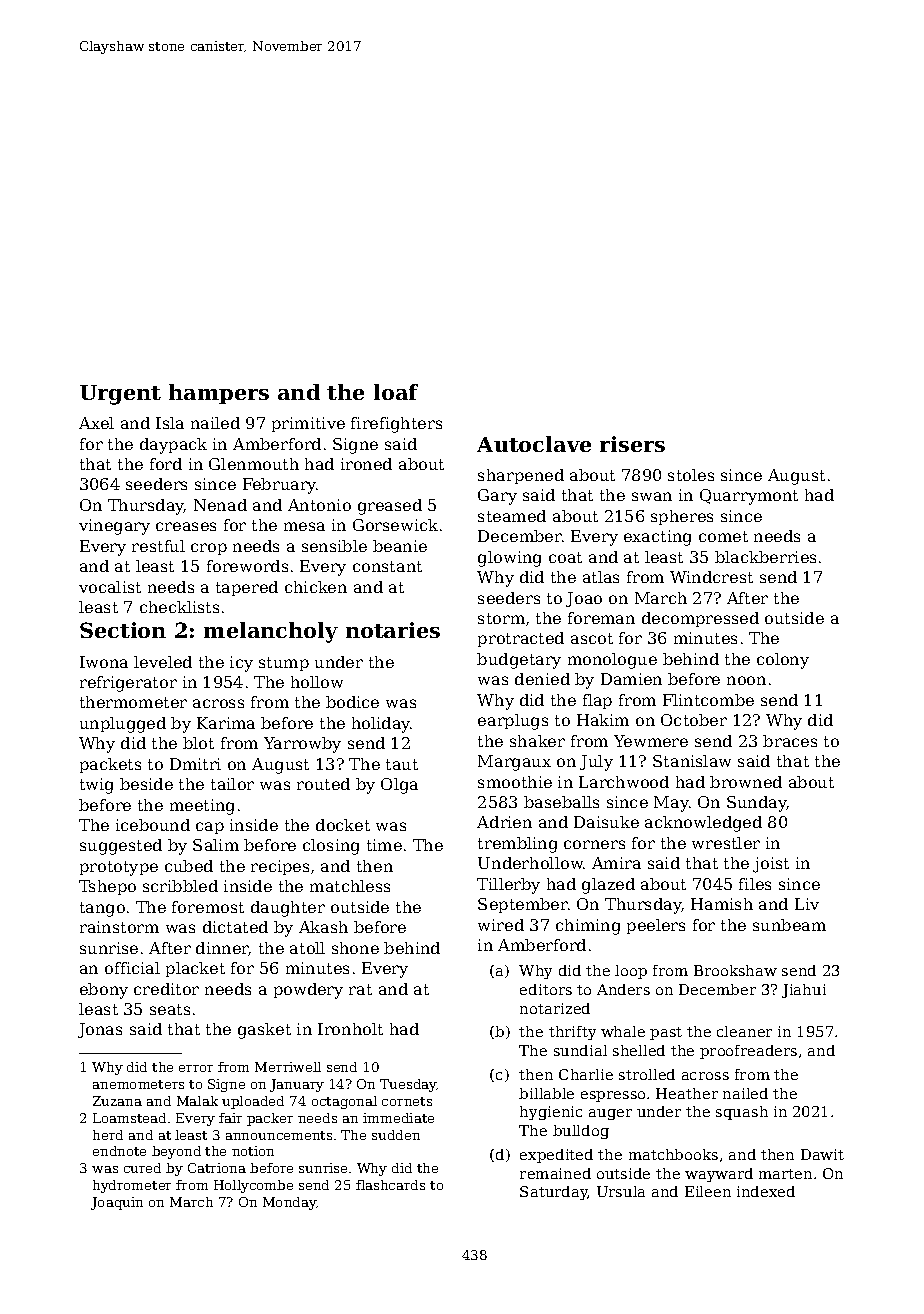 This image has width=924, height=1314. Describe the element at coordinates (219, 394) in the image. I see `hampers` at that location.
